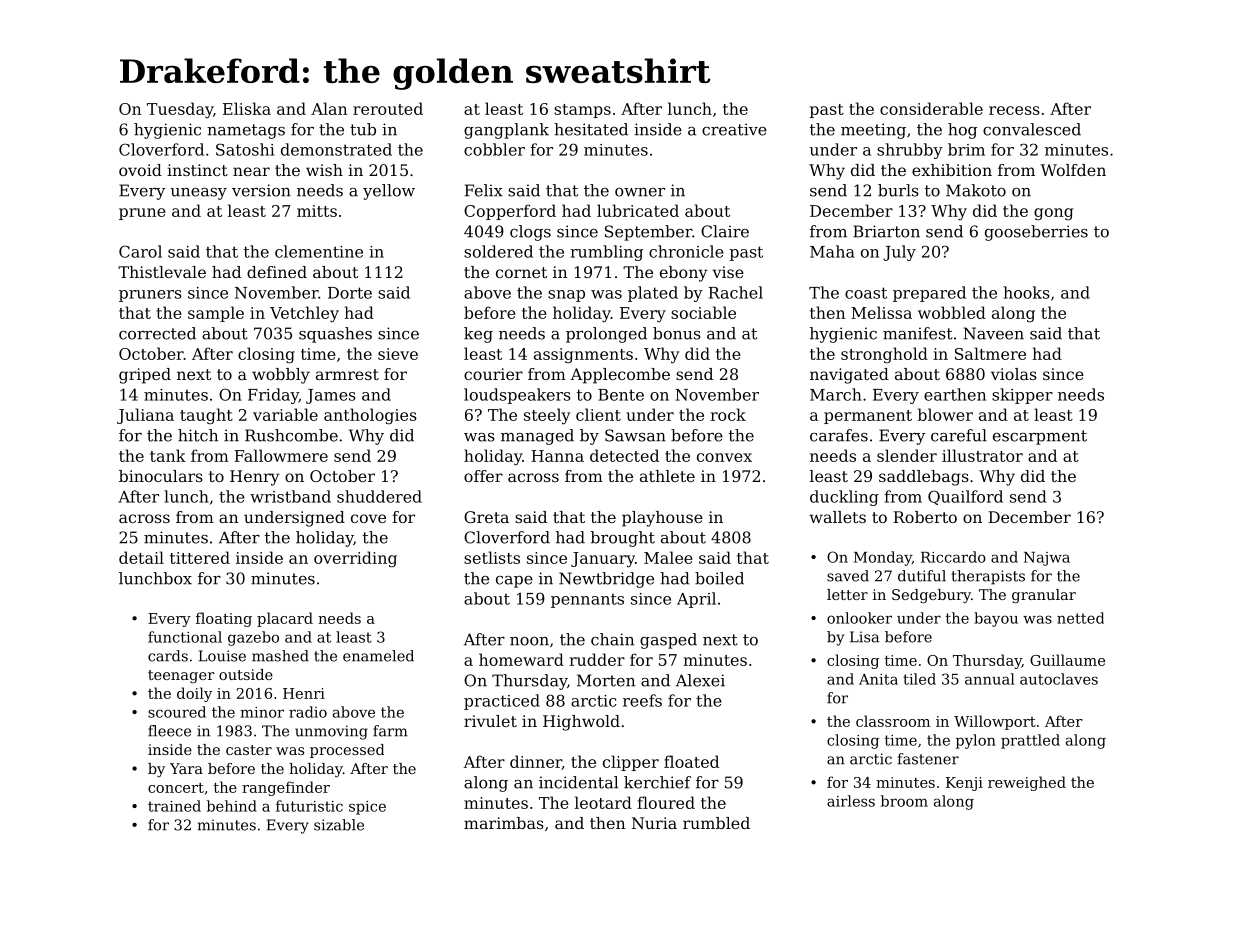  I want to click on illustrator, so click(982, 455).
